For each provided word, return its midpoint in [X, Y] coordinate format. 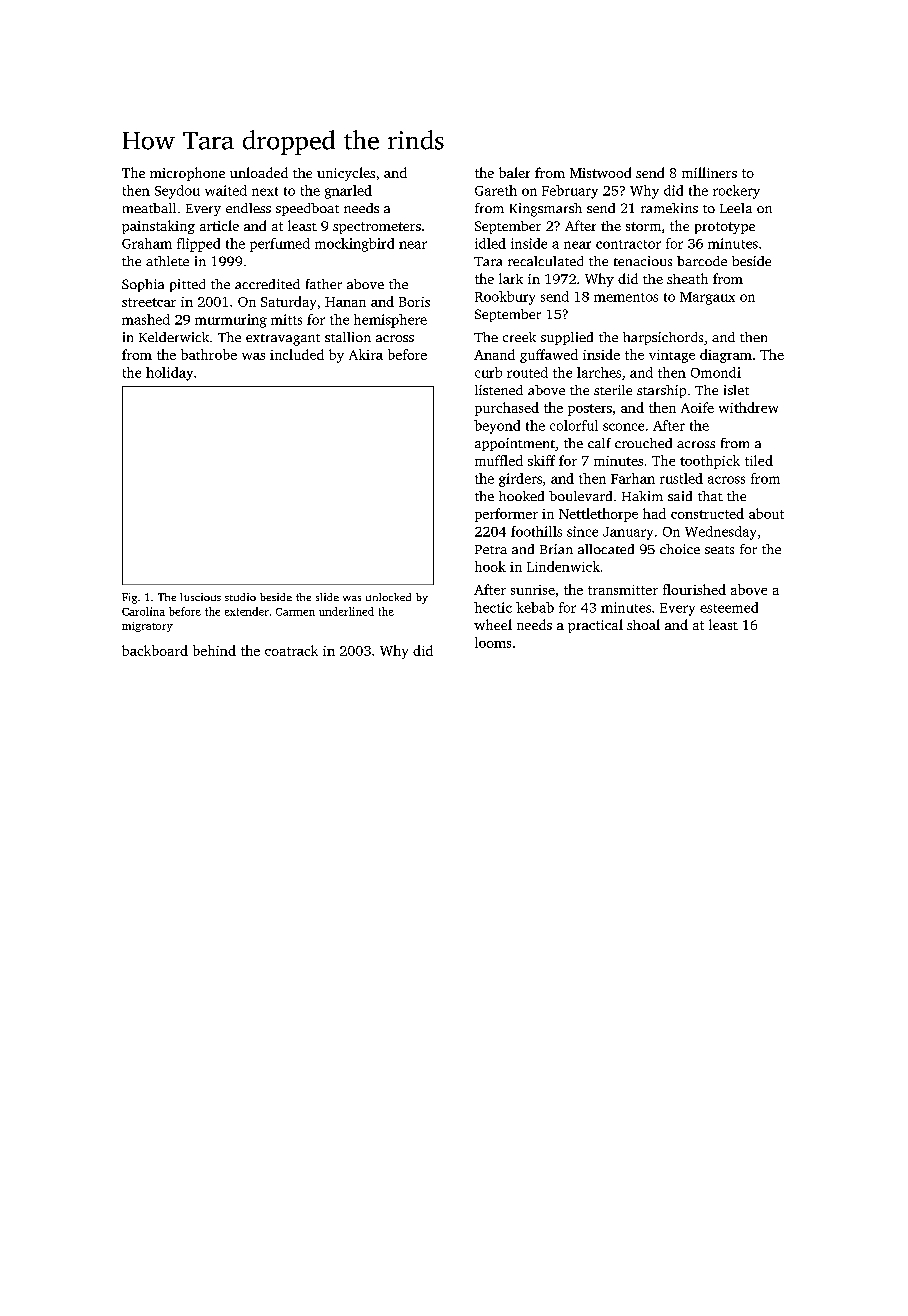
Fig [129, 598]
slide [327, 597]
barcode [702, 261]
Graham [147, 243]
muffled [499, 460]
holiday [169, 374]
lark [511, 278]
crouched [643, 443]
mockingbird [354, 245]
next [265, 191]
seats [719, 550]
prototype [725, 228]
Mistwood [600, 172]
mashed [146, 319]
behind [214, 650]
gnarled [348, 192]
